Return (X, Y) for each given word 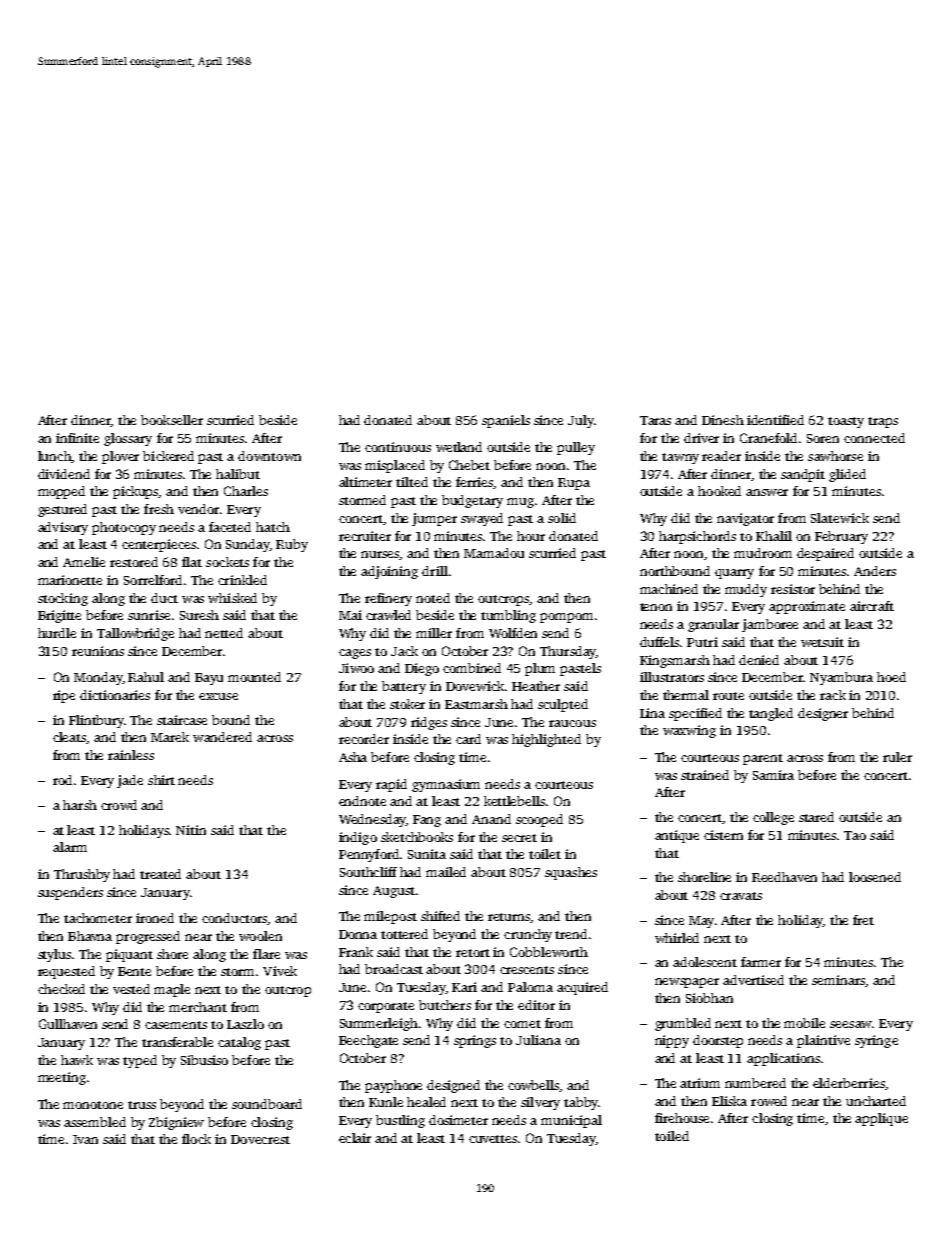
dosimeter (458, 1120)
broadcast (394, 969)
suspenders (70, 893)
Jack (404, 651)
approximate (807, 607)
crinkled (242, 580)
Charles (246, 491)
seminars (838, 980)
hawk (77, 1060)
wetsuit (822, 642)
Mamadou (494, 553)
